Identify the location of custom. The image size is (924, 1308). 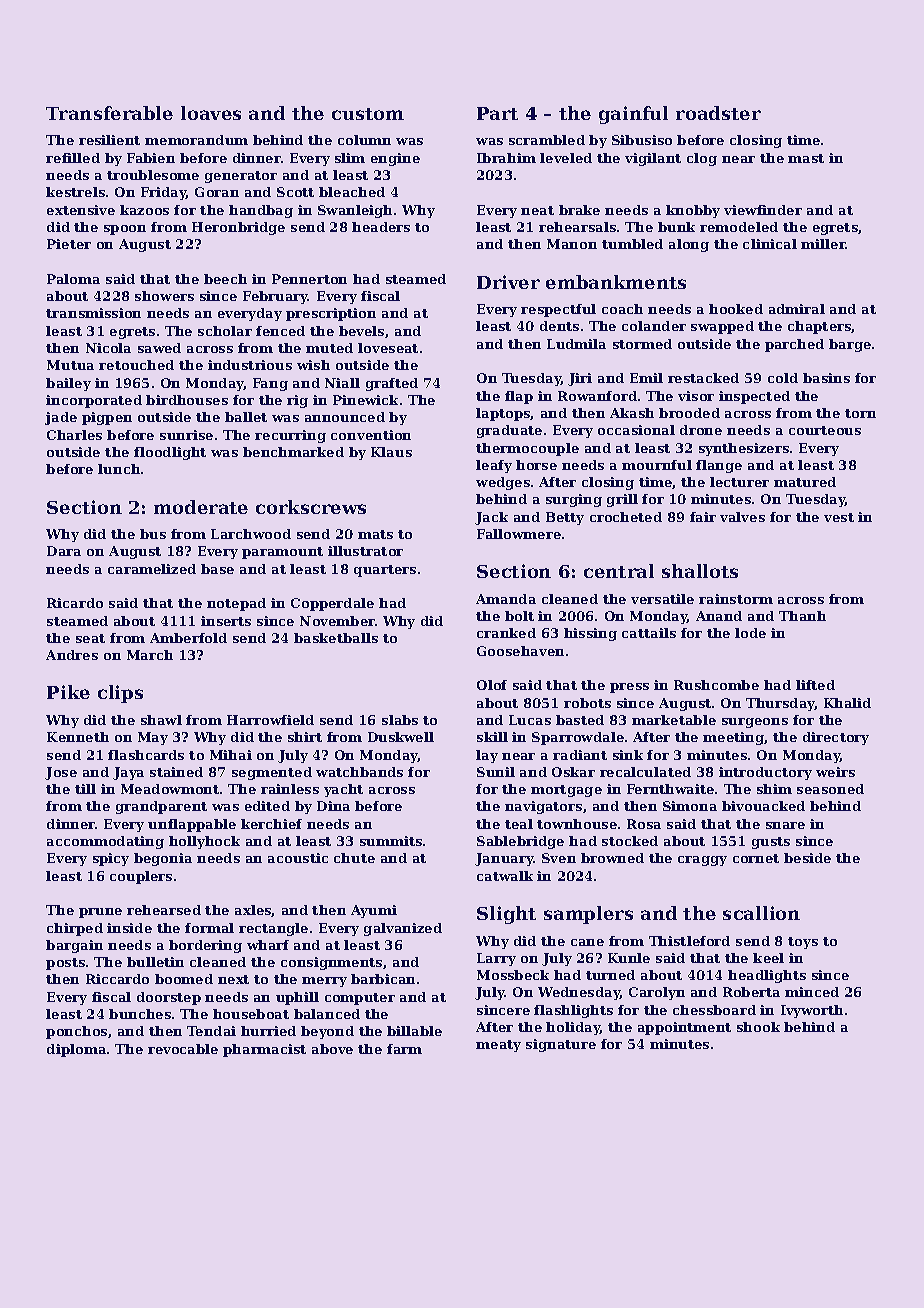
(368, 114).
